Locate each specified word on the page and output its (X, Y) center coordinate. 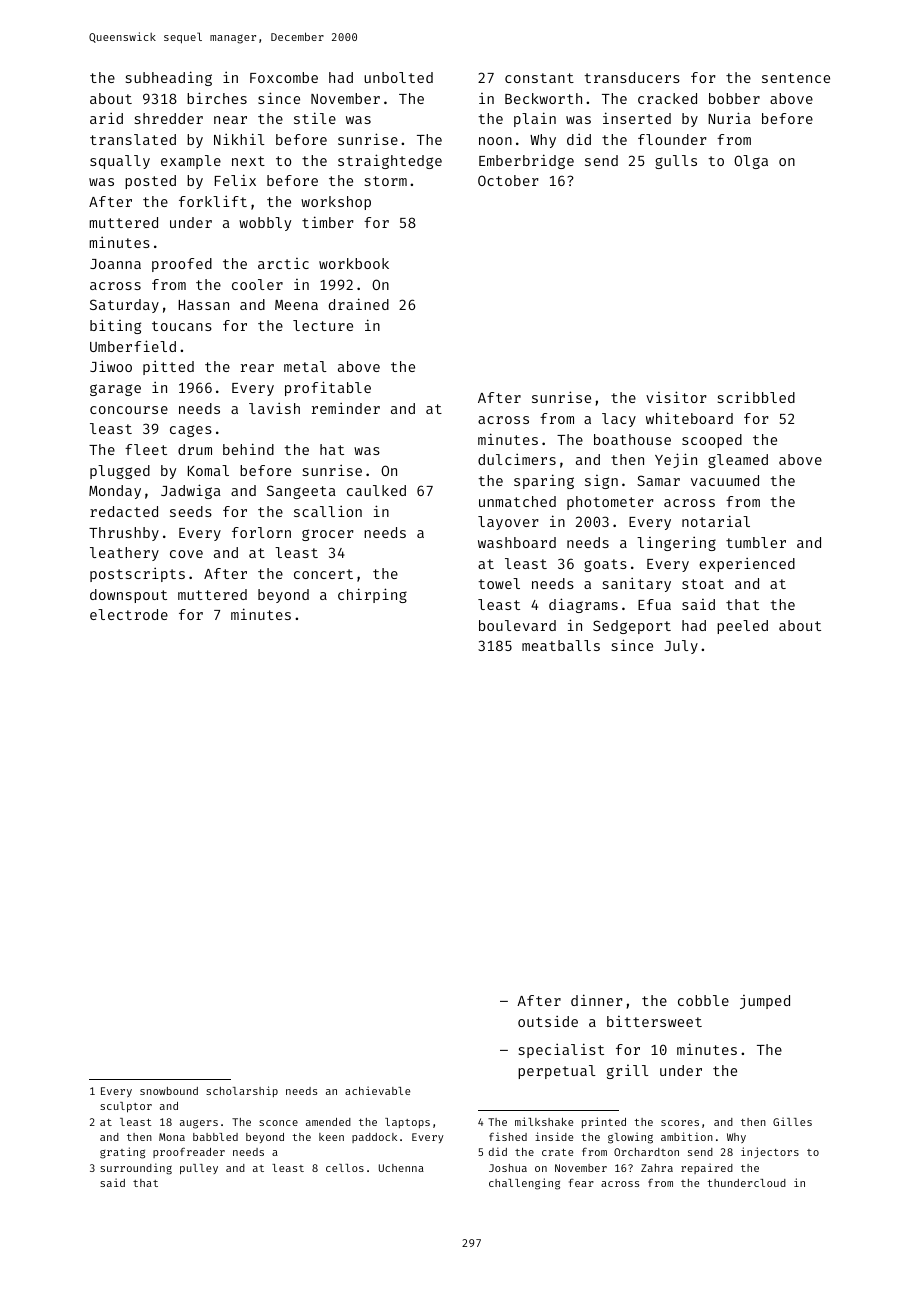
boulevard (517, 625)
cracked (667, 98)
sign (601, 482)
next (248, 161)
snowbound (169, 1091)
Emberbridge (526, 161)
